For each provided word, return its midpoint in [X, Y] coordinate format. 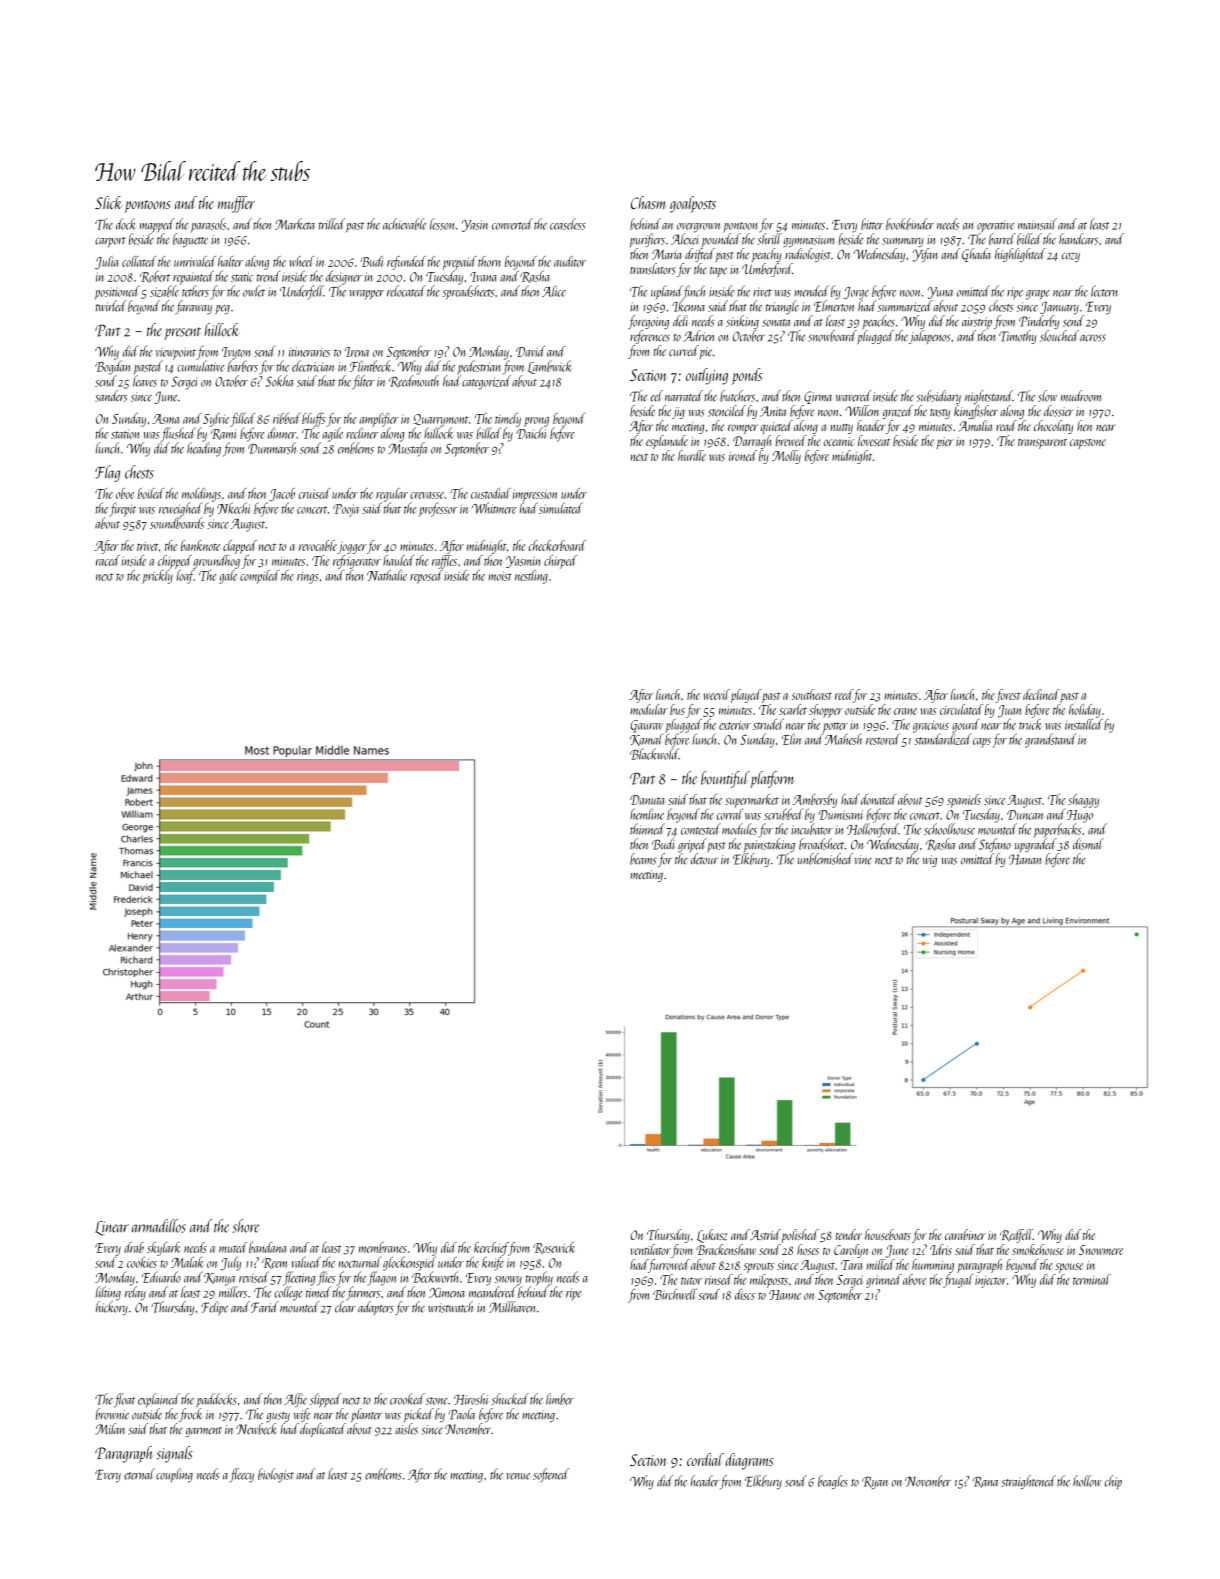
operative [995, 226]
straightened [1029, 1482]
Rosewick [554, 1248]
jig [678, 413]
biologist [276, 1475]
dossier [1058, 411]
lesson [442, 224]
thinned [647, 829]
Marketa [295, 224]
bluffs [314, 420]
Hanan [1025, 859]
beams [643, 859]
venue [518, 1476]
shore [245, 1226]
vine [863, 859]
